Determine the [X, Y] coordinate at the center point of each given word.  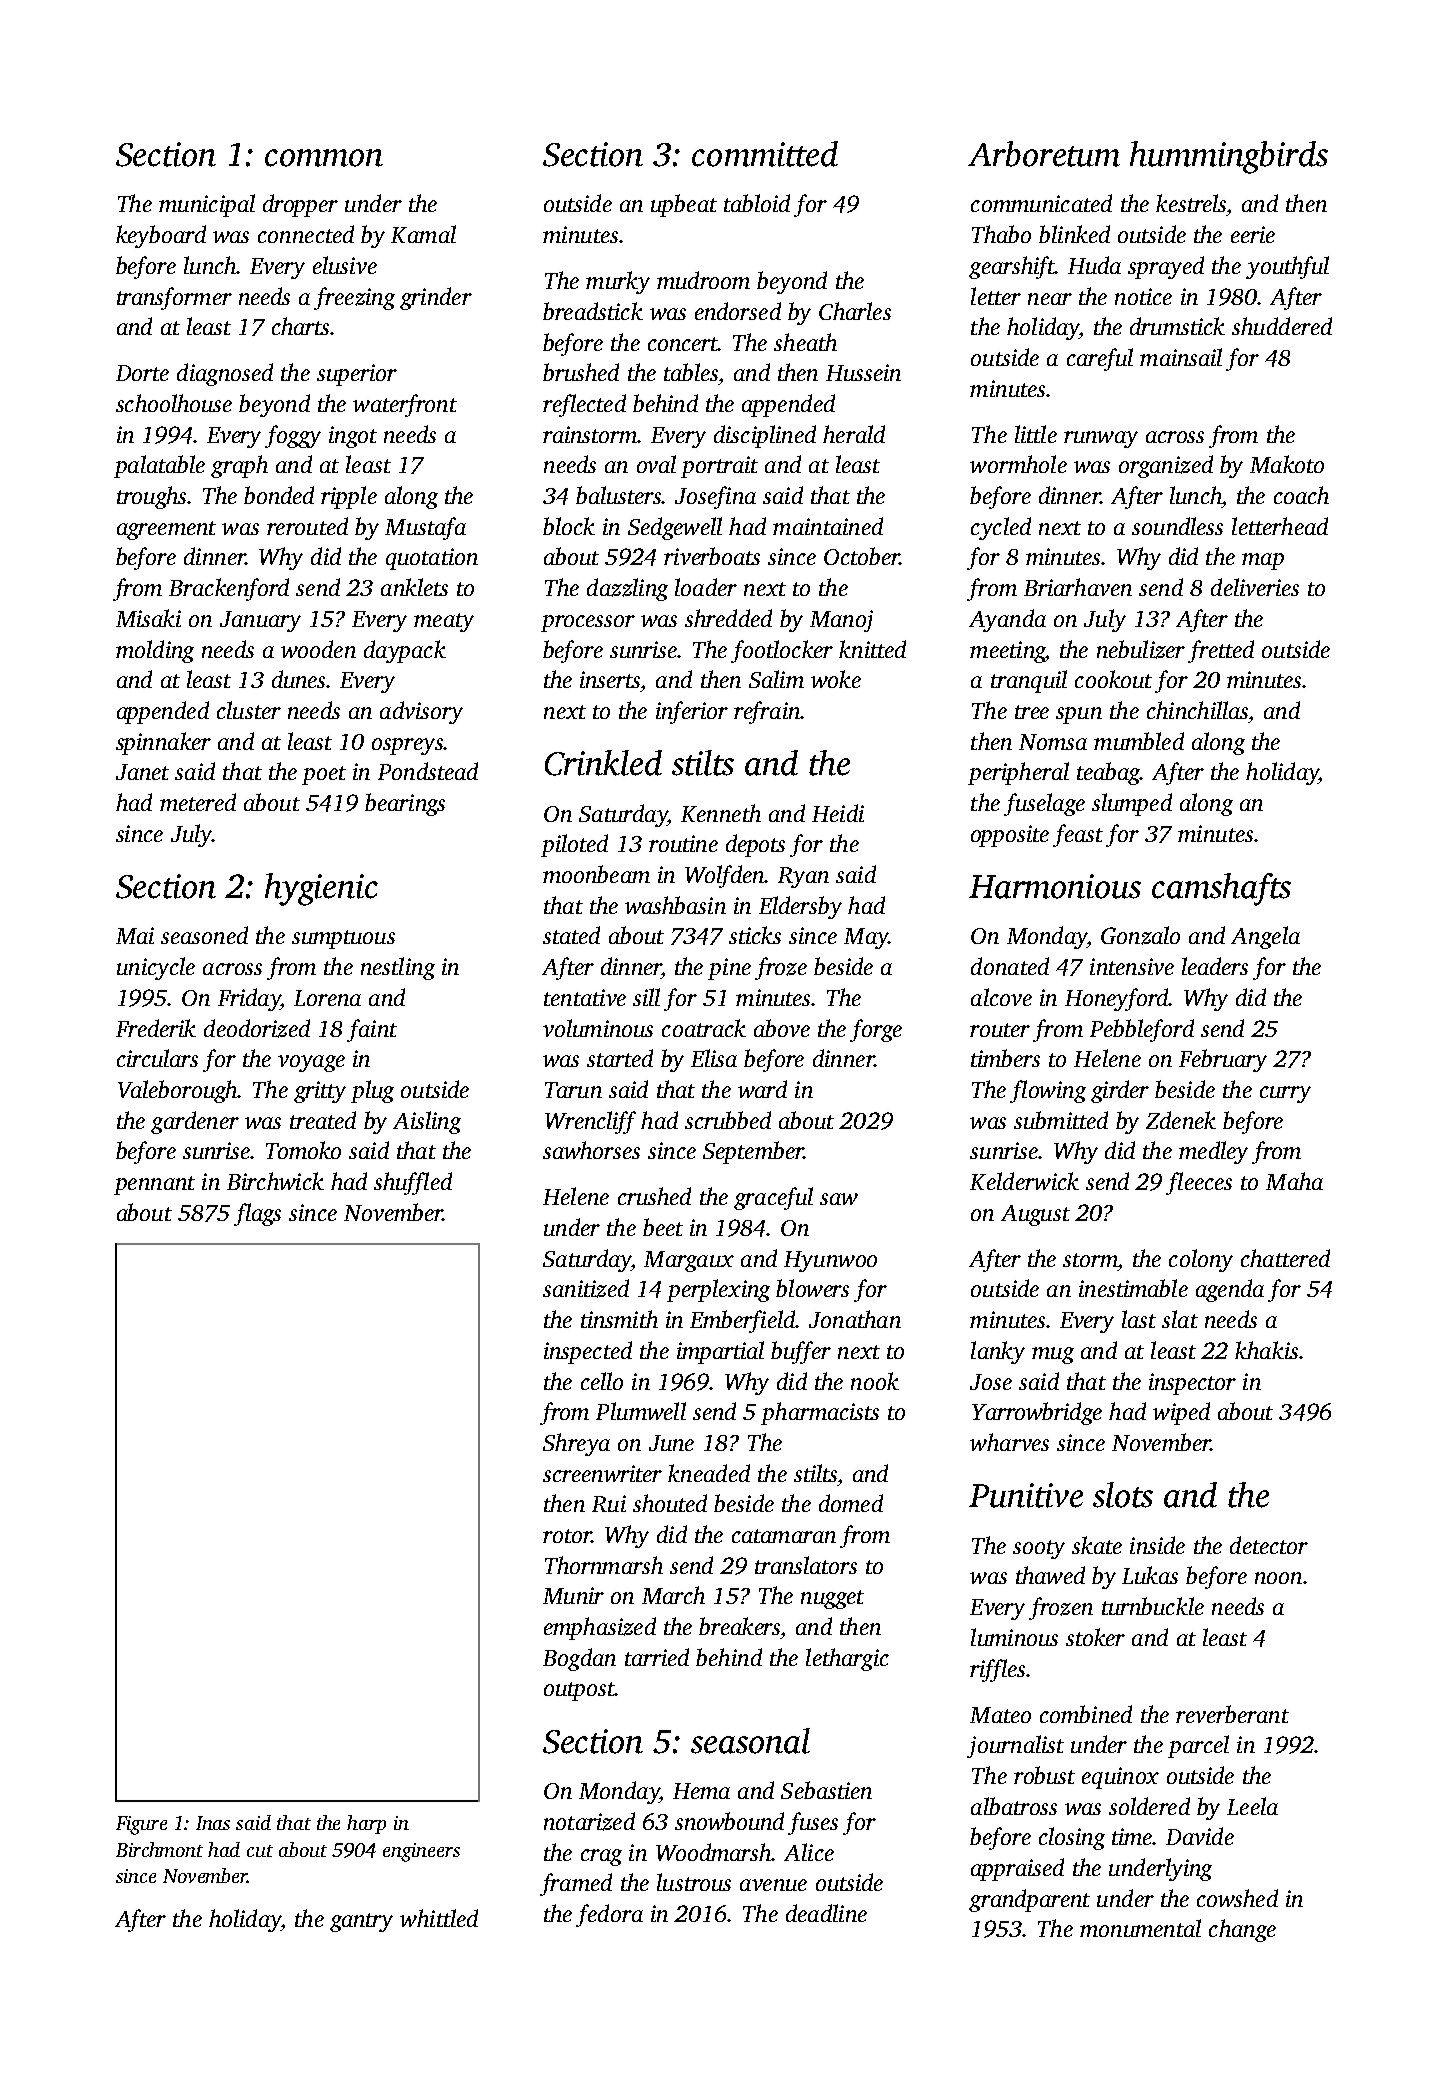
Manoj [841, 621]
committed [765, 154]
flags [257, 1214]
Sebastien [826, 1790]
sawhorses [591, 1150]
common [324, 158]
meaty [444, 622]
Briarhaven [1078, 587]
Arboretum [1044, 154]
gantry [361, 1922]
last [1139, 1319]
